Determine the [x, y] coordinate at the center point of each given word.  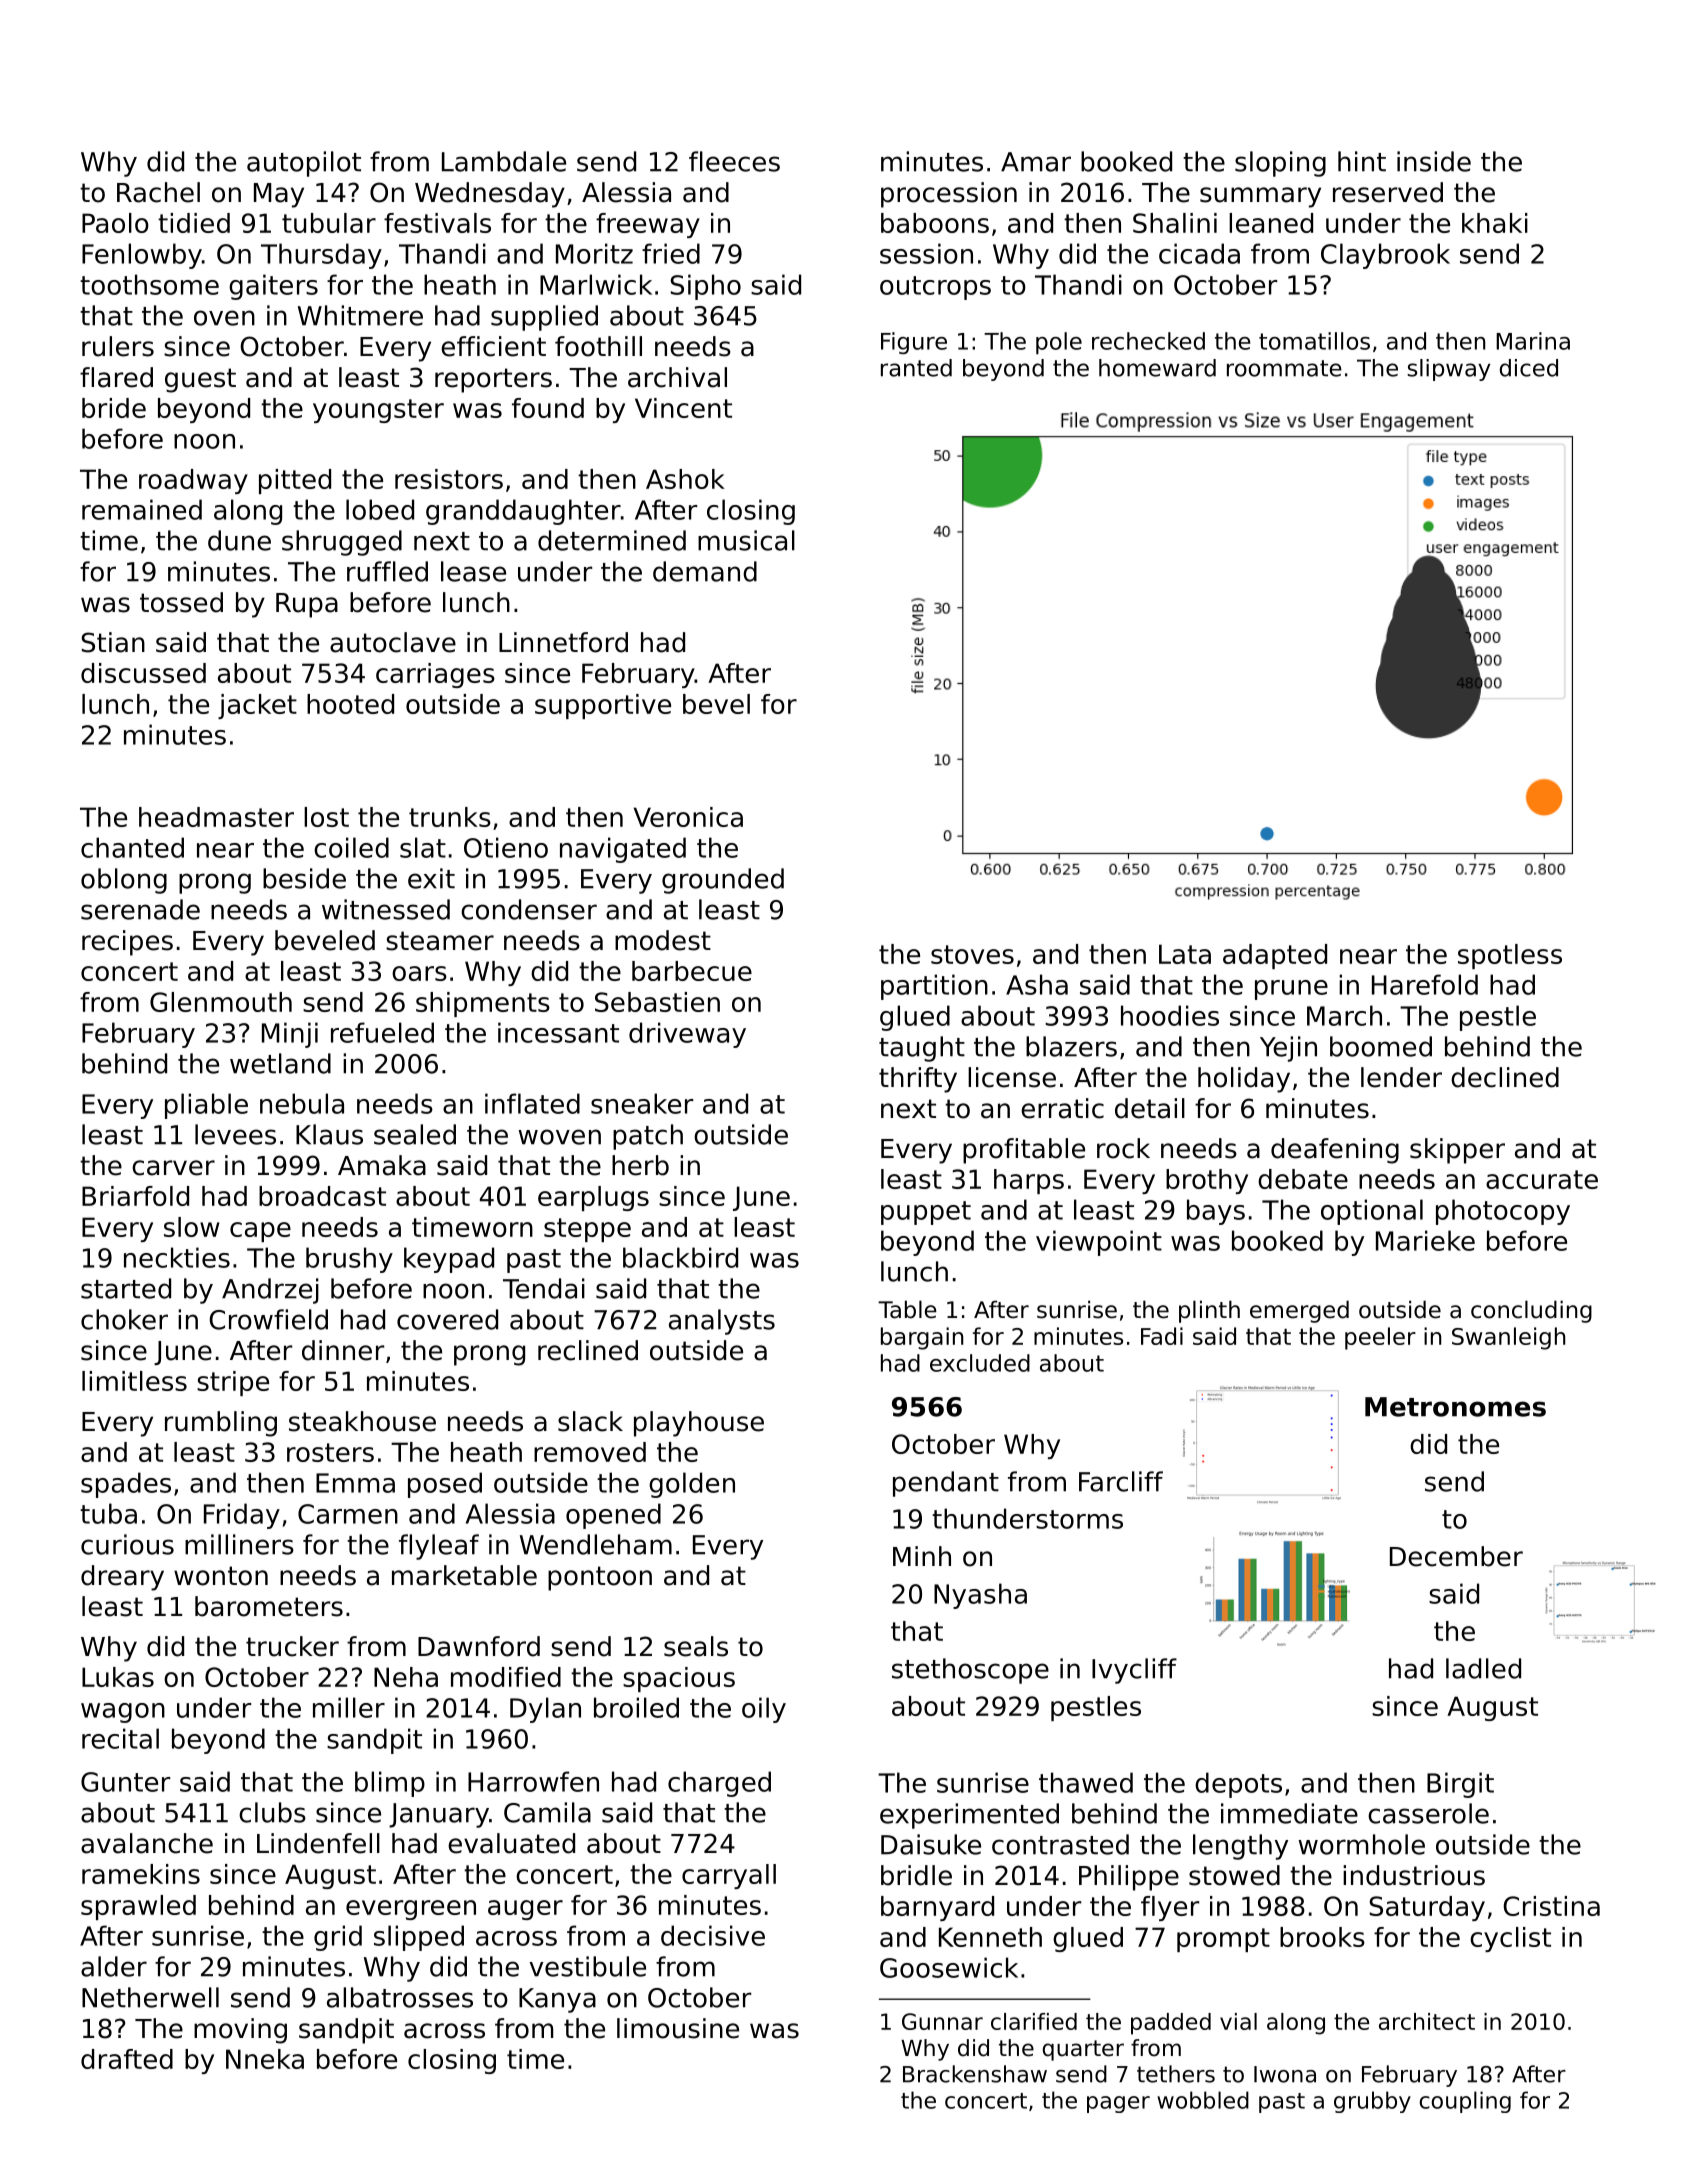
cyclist [1510, 1939]
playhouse [699, 1424]
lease [473, 571]
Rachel [158, 192]
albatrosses [400, 1997]
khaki [1495, 223]
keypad [449, 1260]
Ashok [685, 479]
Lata [1185, 954]
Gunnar [942, 2021]
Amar [1036, 162]
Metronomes [1455, 1407]
